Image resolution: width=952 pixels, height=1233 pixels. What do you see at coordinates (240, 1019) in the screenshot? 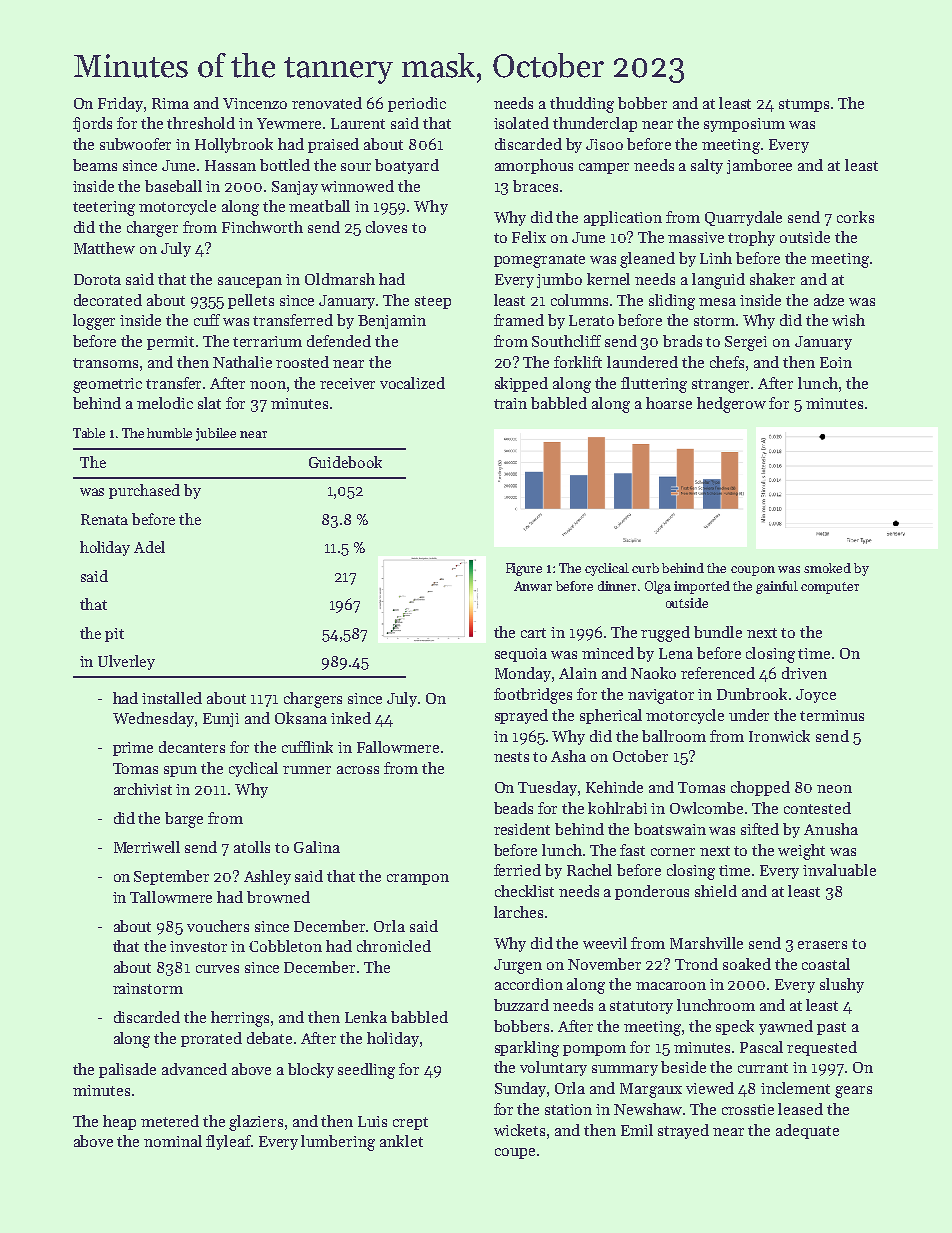
I see `herrings` at bounding box center [240, 1019].
